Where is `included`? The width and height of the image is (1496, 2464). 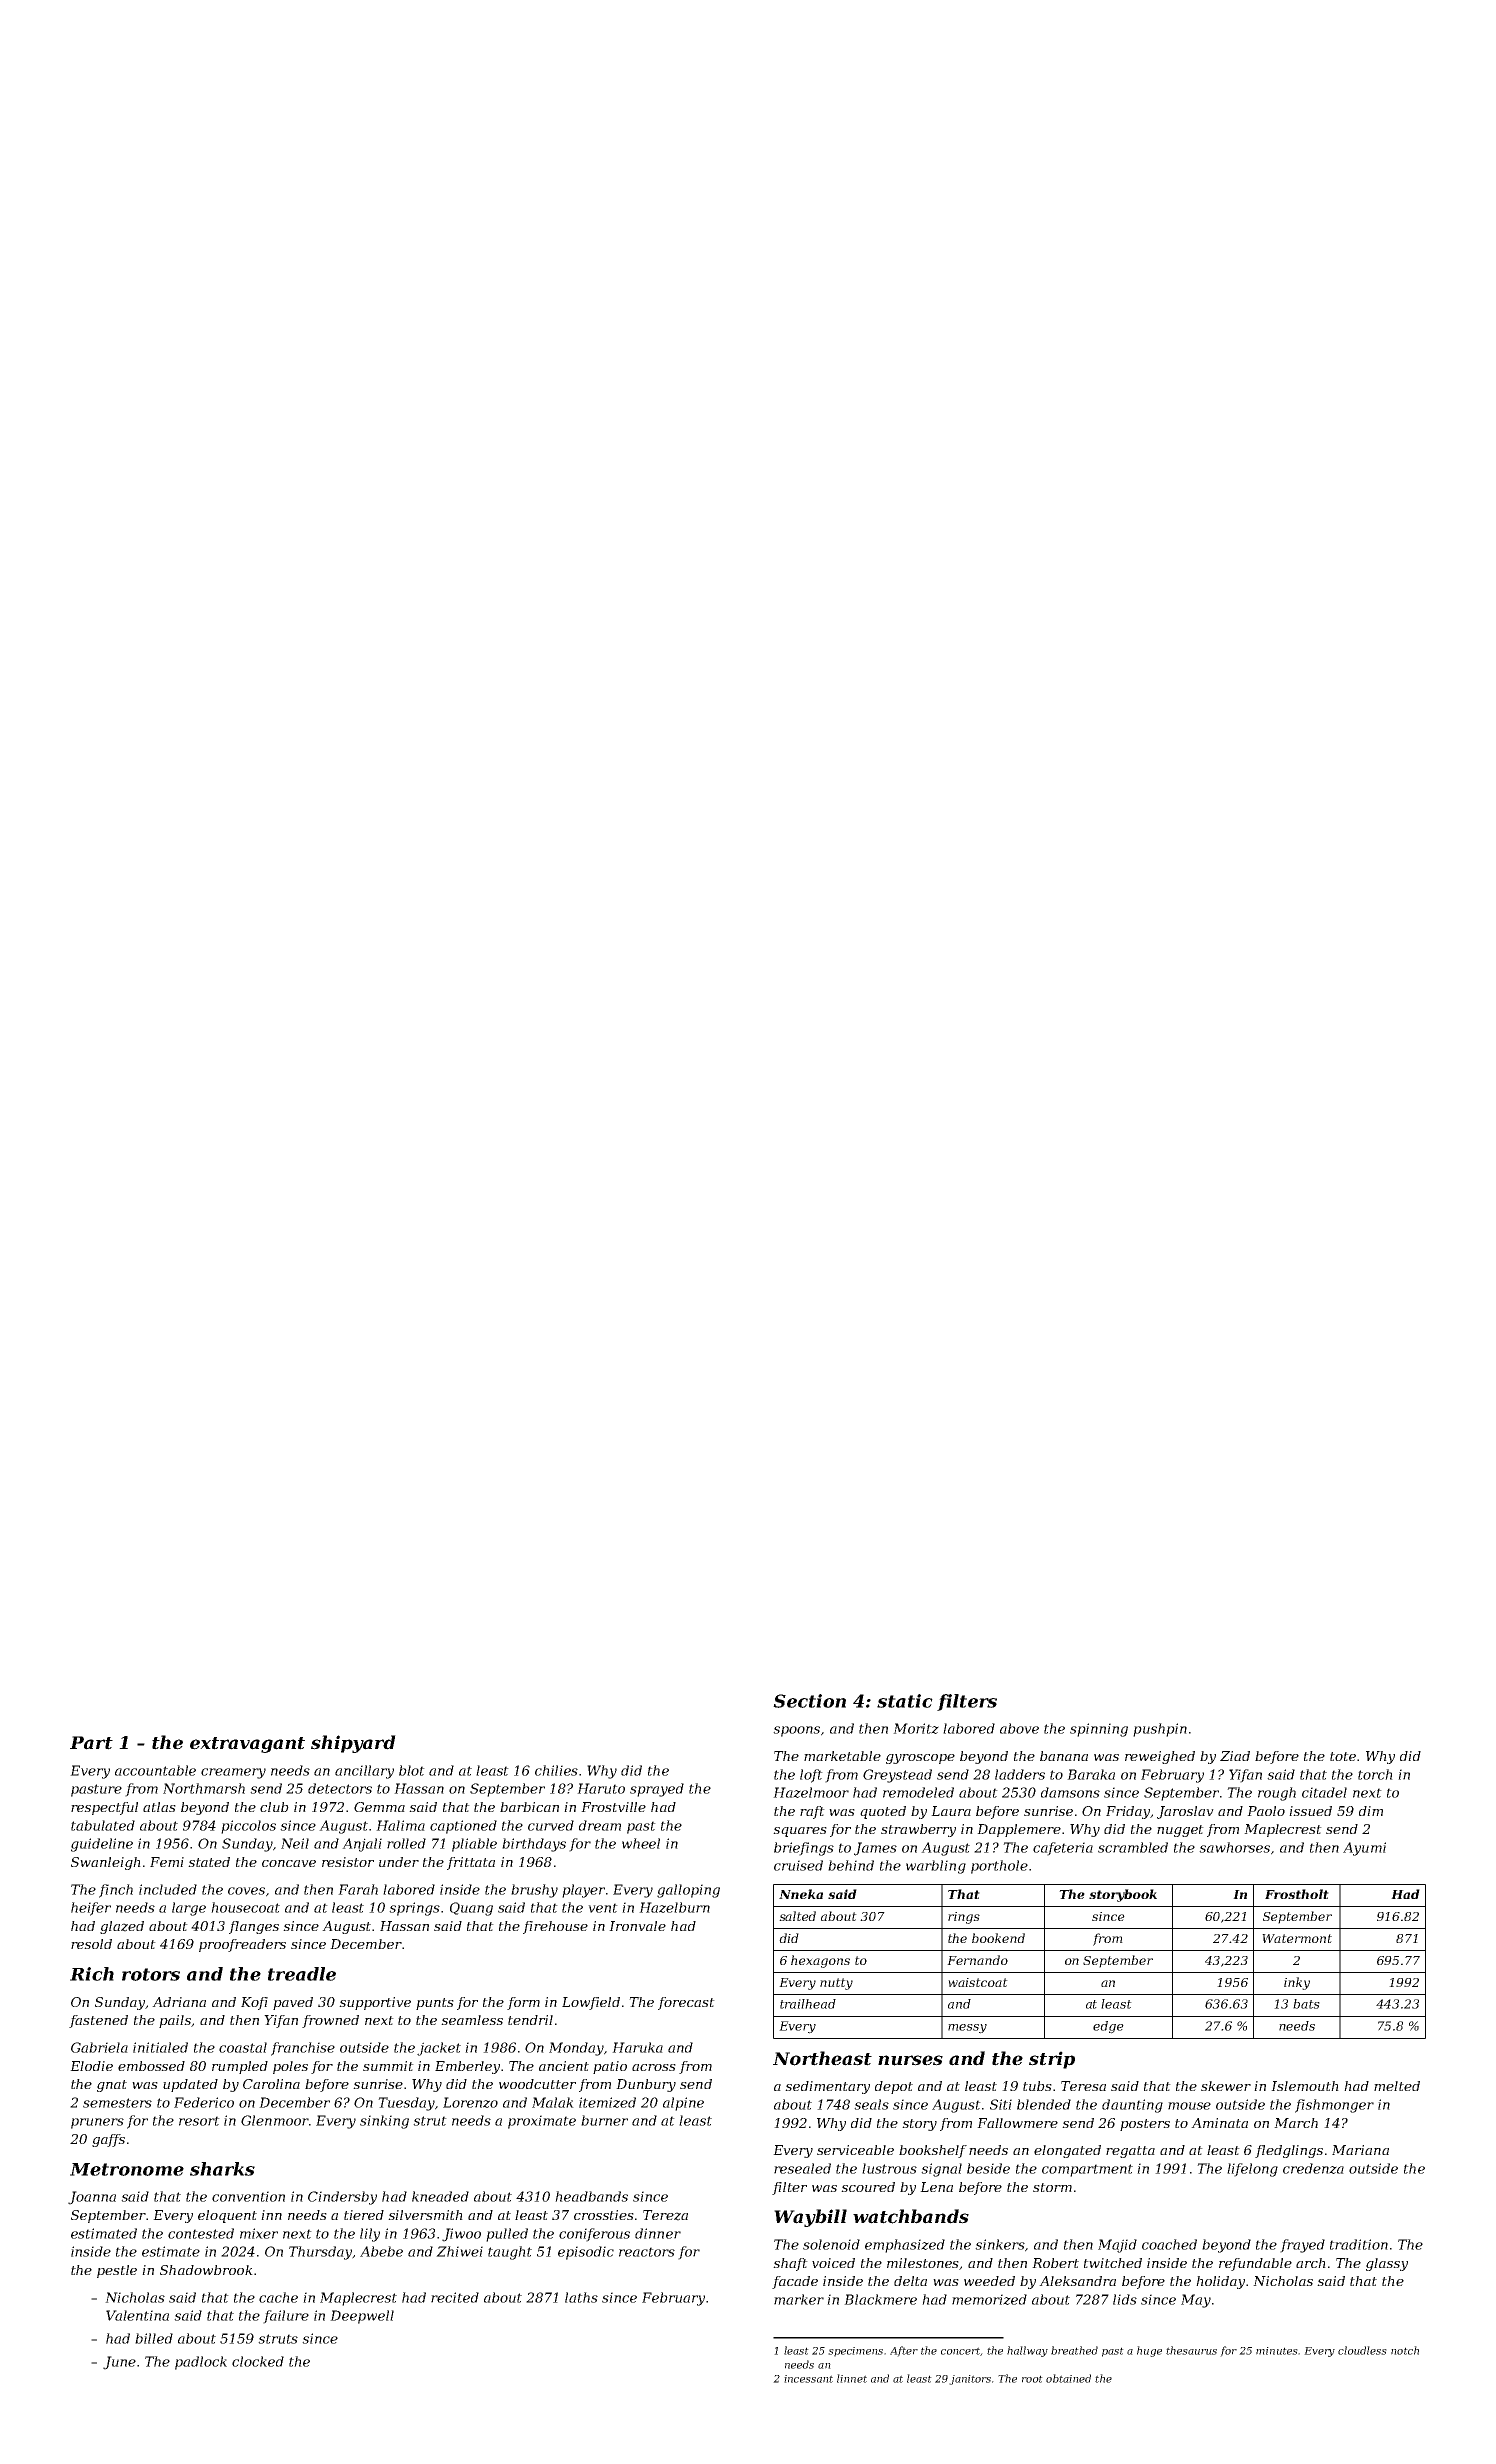 included is located at coordinates (168, 1889).
